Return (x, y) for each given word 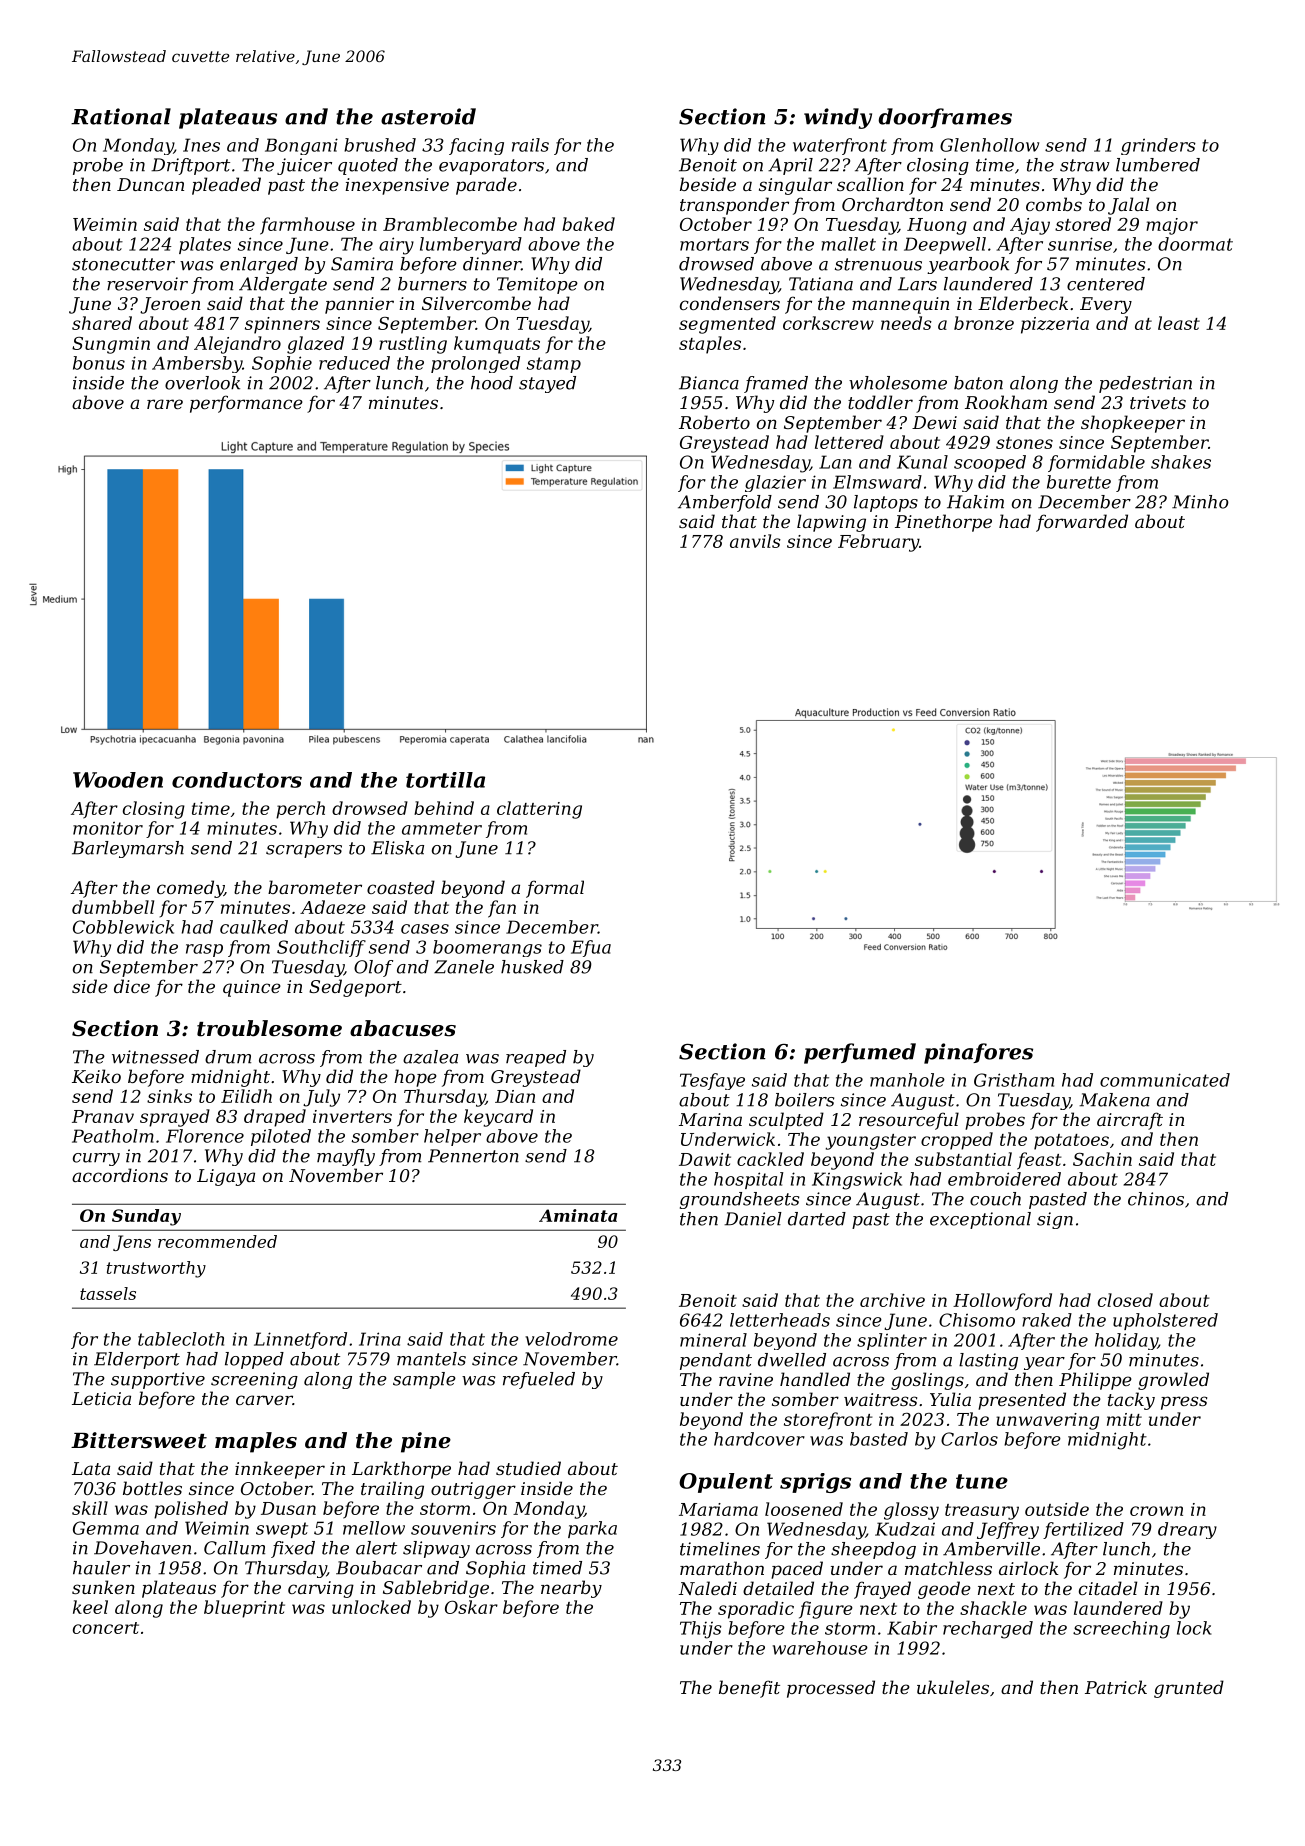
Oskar (471, 1607)
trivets (1158, 402)
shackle (993, 1608)
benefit (749, 1689)
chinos (1156, 1199)
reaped (536, 1058)
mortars (714, 244)
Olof (373, 968)
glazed (315, 345)
